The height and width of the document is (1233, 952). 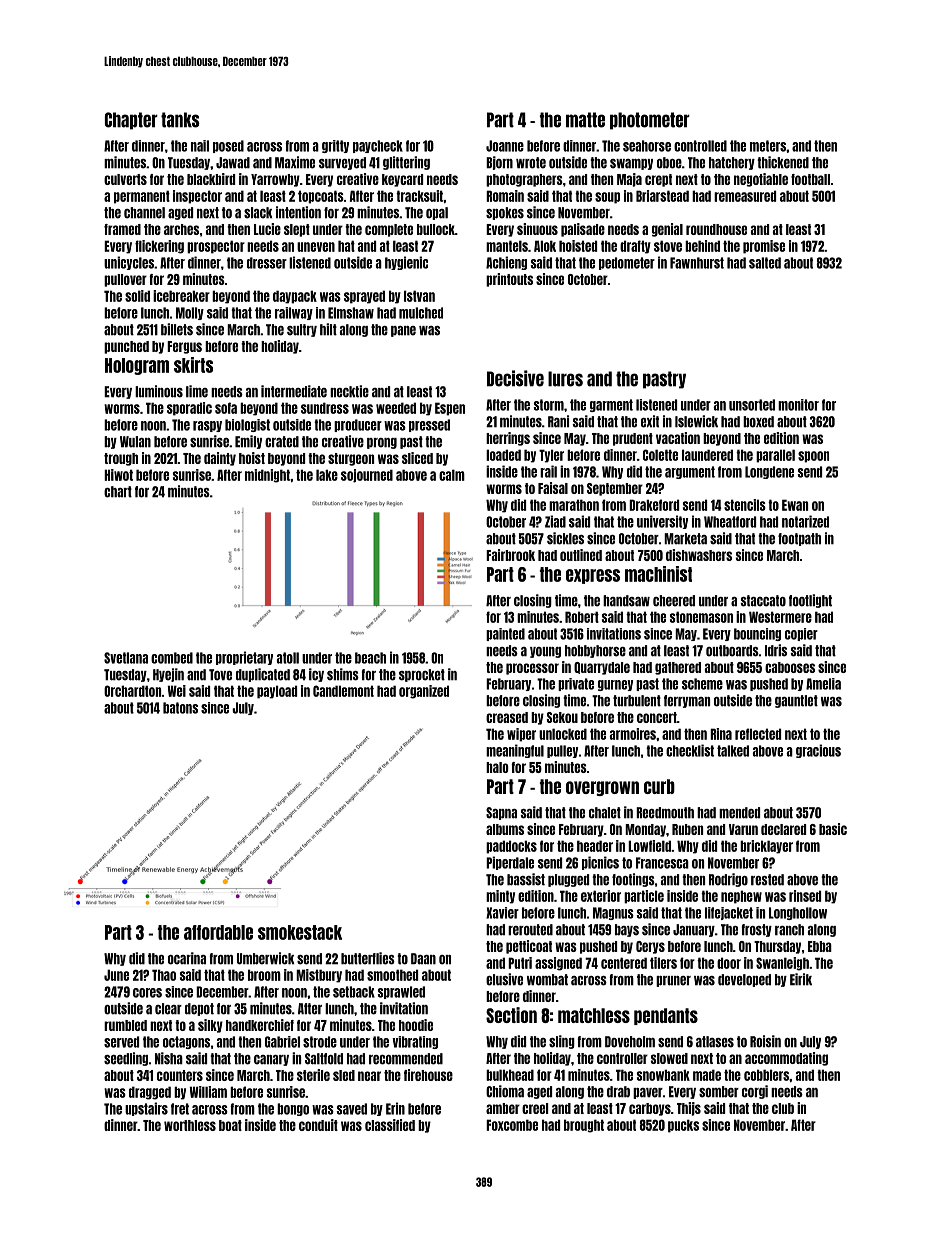 What do you see at coordinates (701, 617) in the document?
I see `stonemason` at bounding box center [701, 617].
